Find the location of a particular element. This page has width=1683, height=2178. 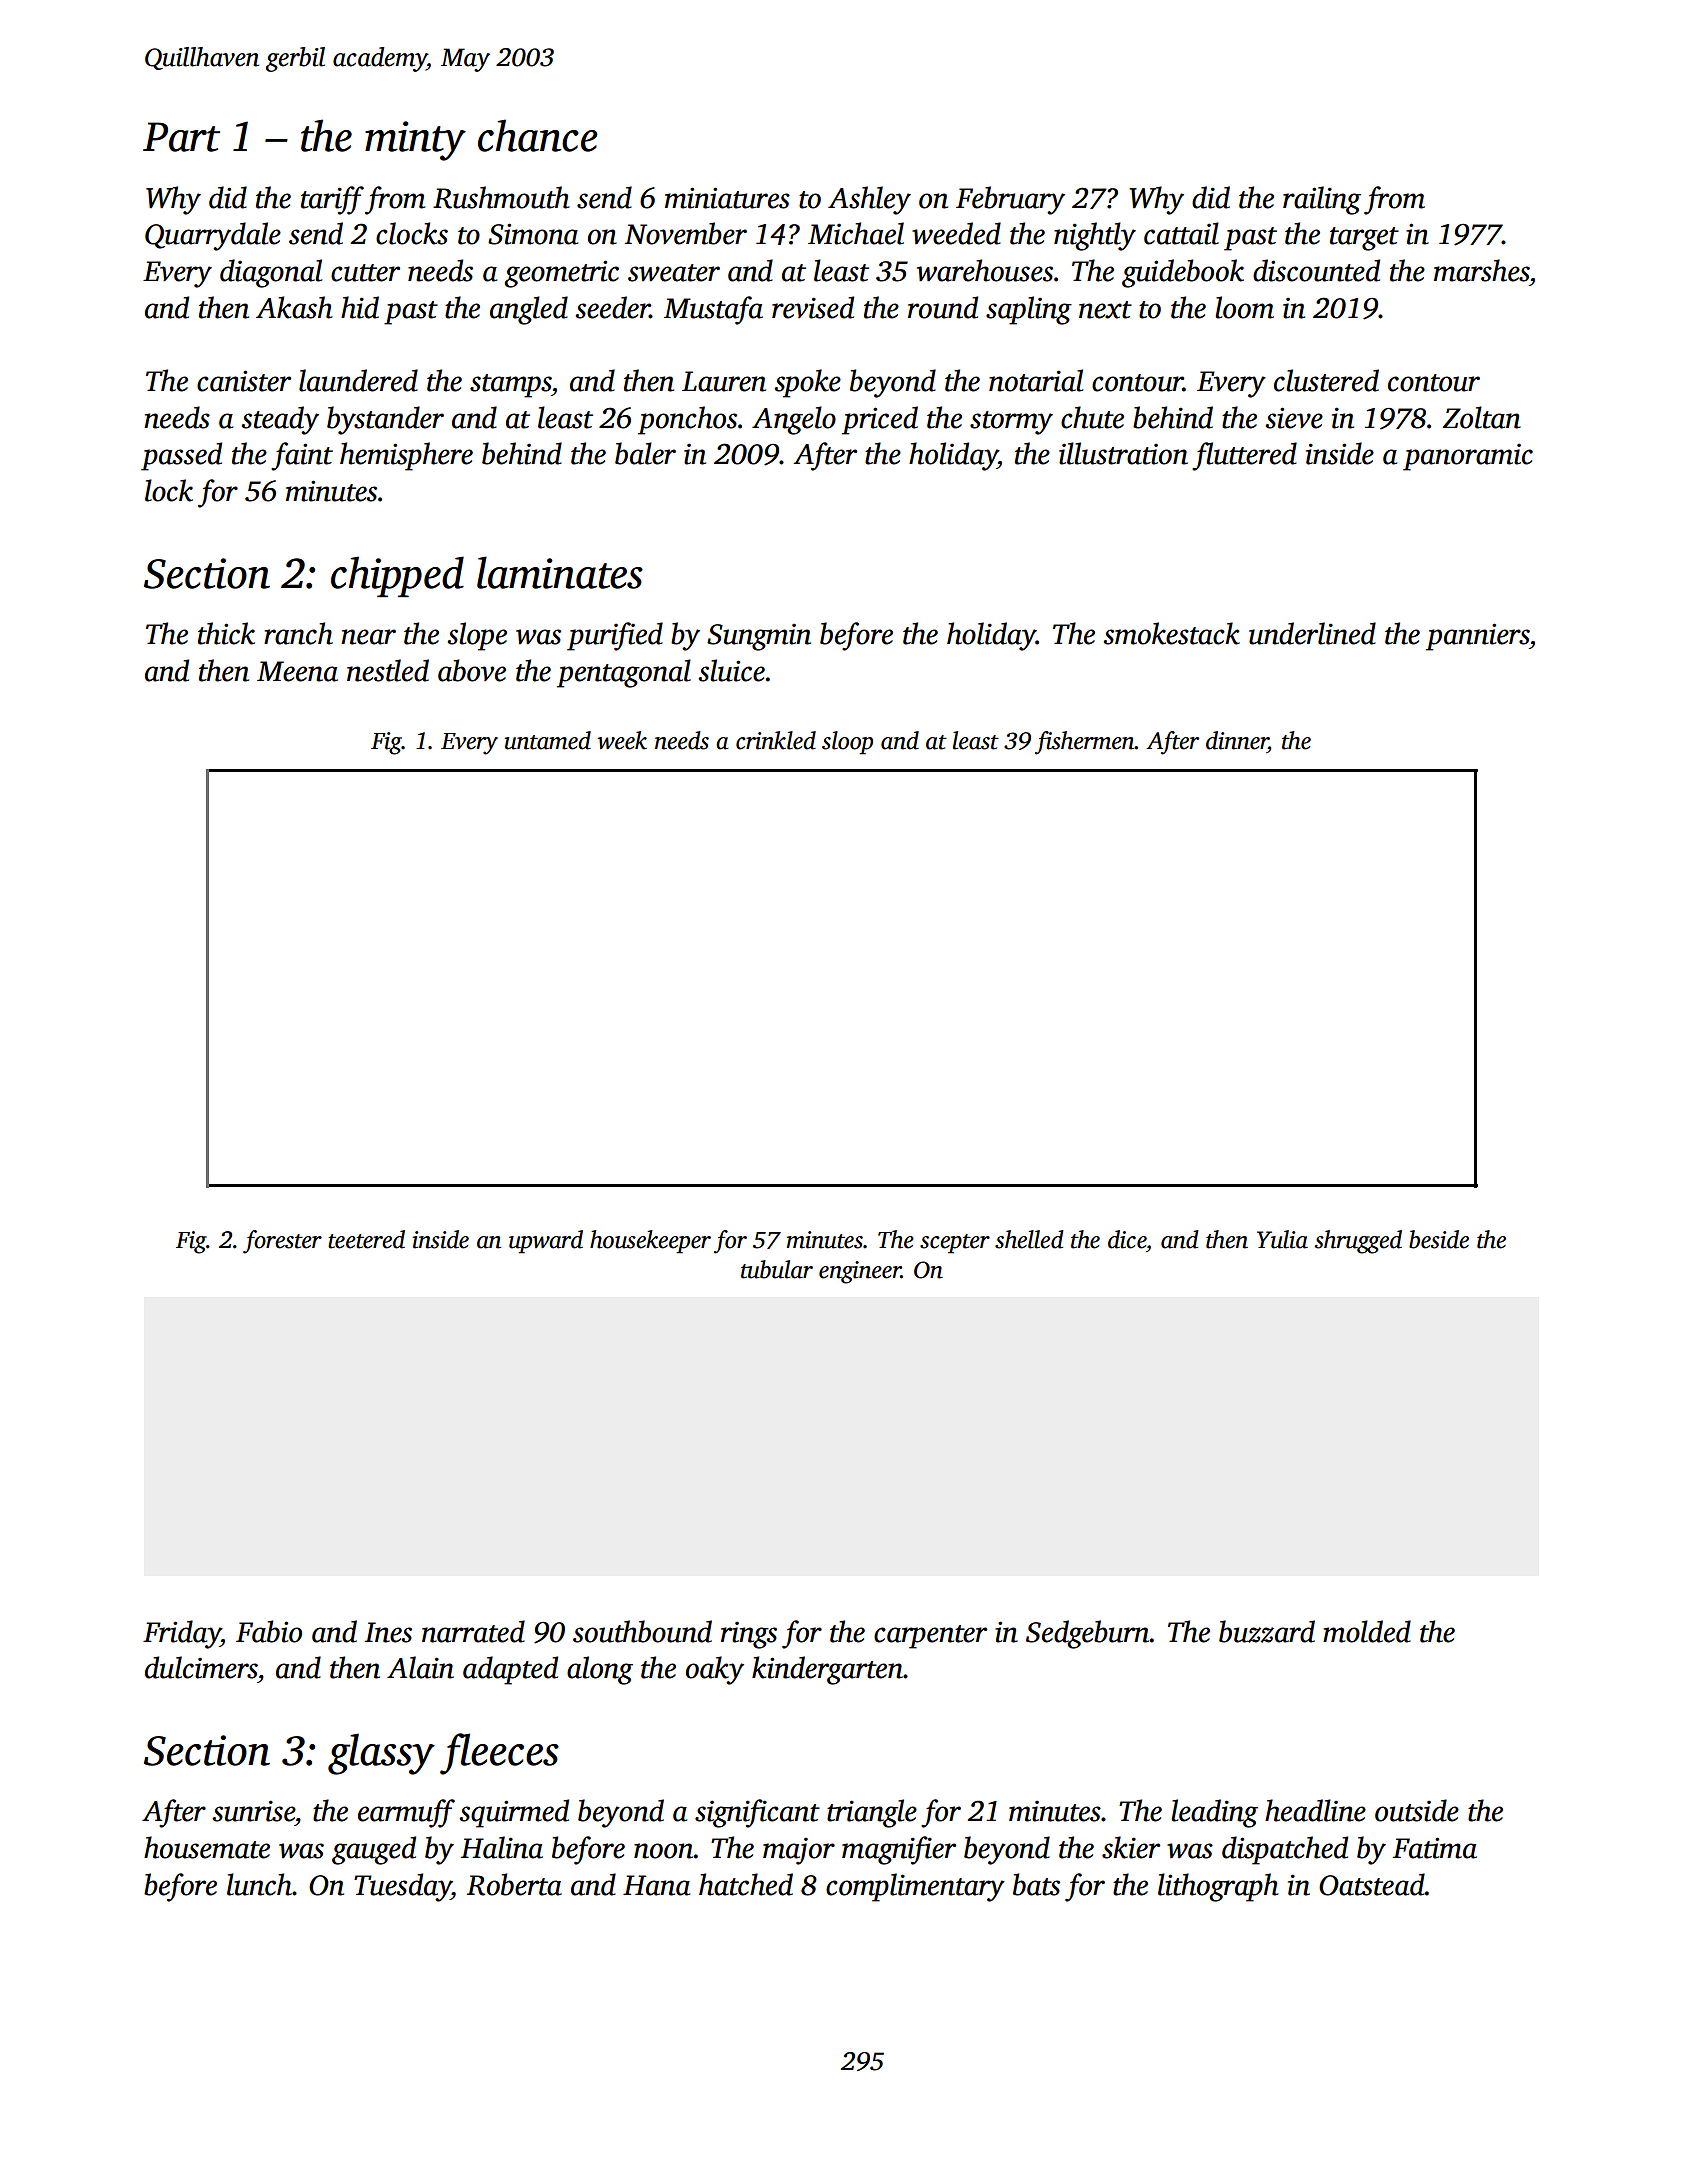

revised is located at coordinates (813, 307).
